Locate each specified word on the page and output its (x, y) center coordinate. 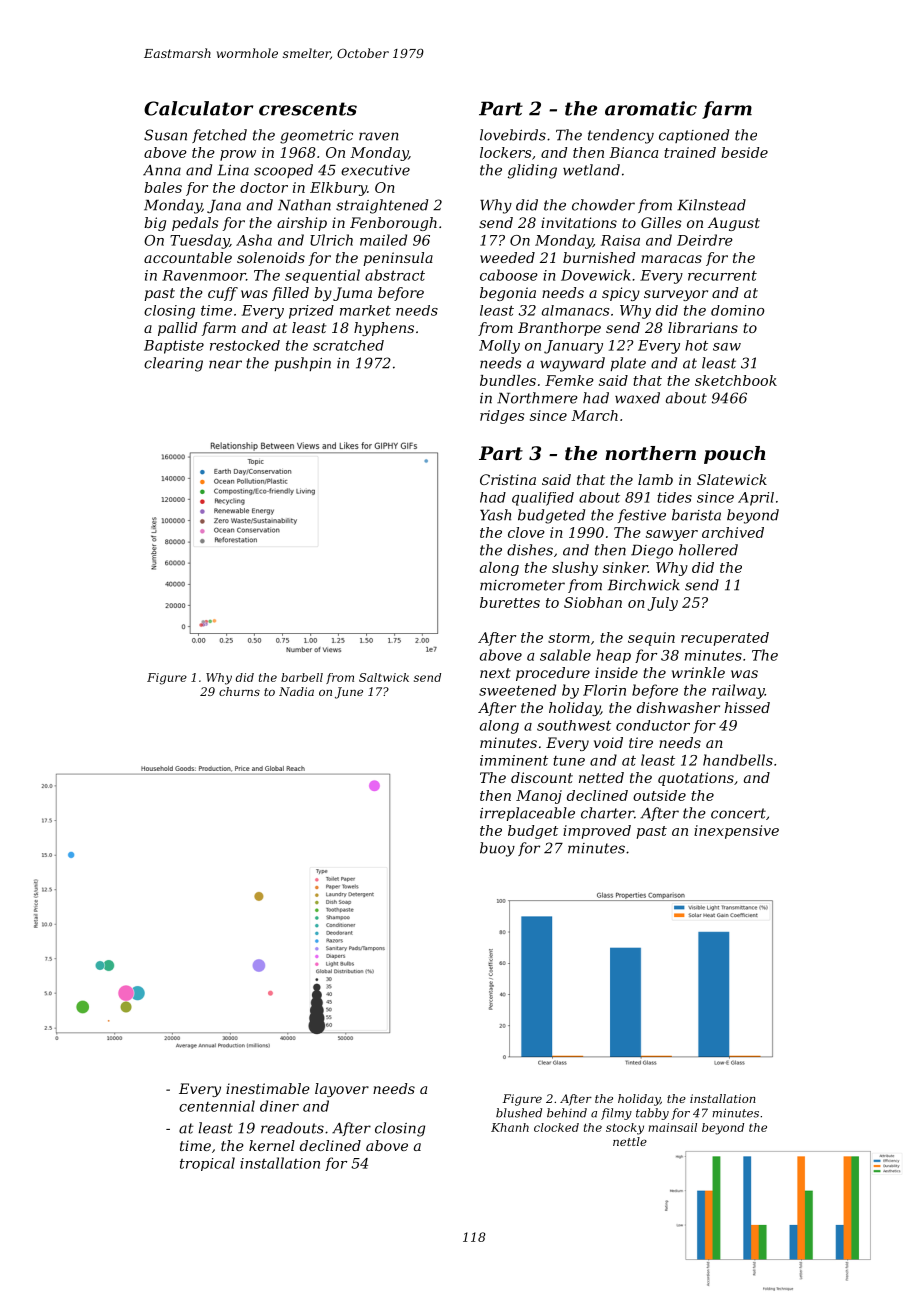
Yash (495, 515)
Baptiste (174, 347)
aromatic (651, 108)
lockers (505, 152)
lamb (655, 479)
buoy (497, 849)
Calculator (198, 108)
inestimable (268, 1088)
